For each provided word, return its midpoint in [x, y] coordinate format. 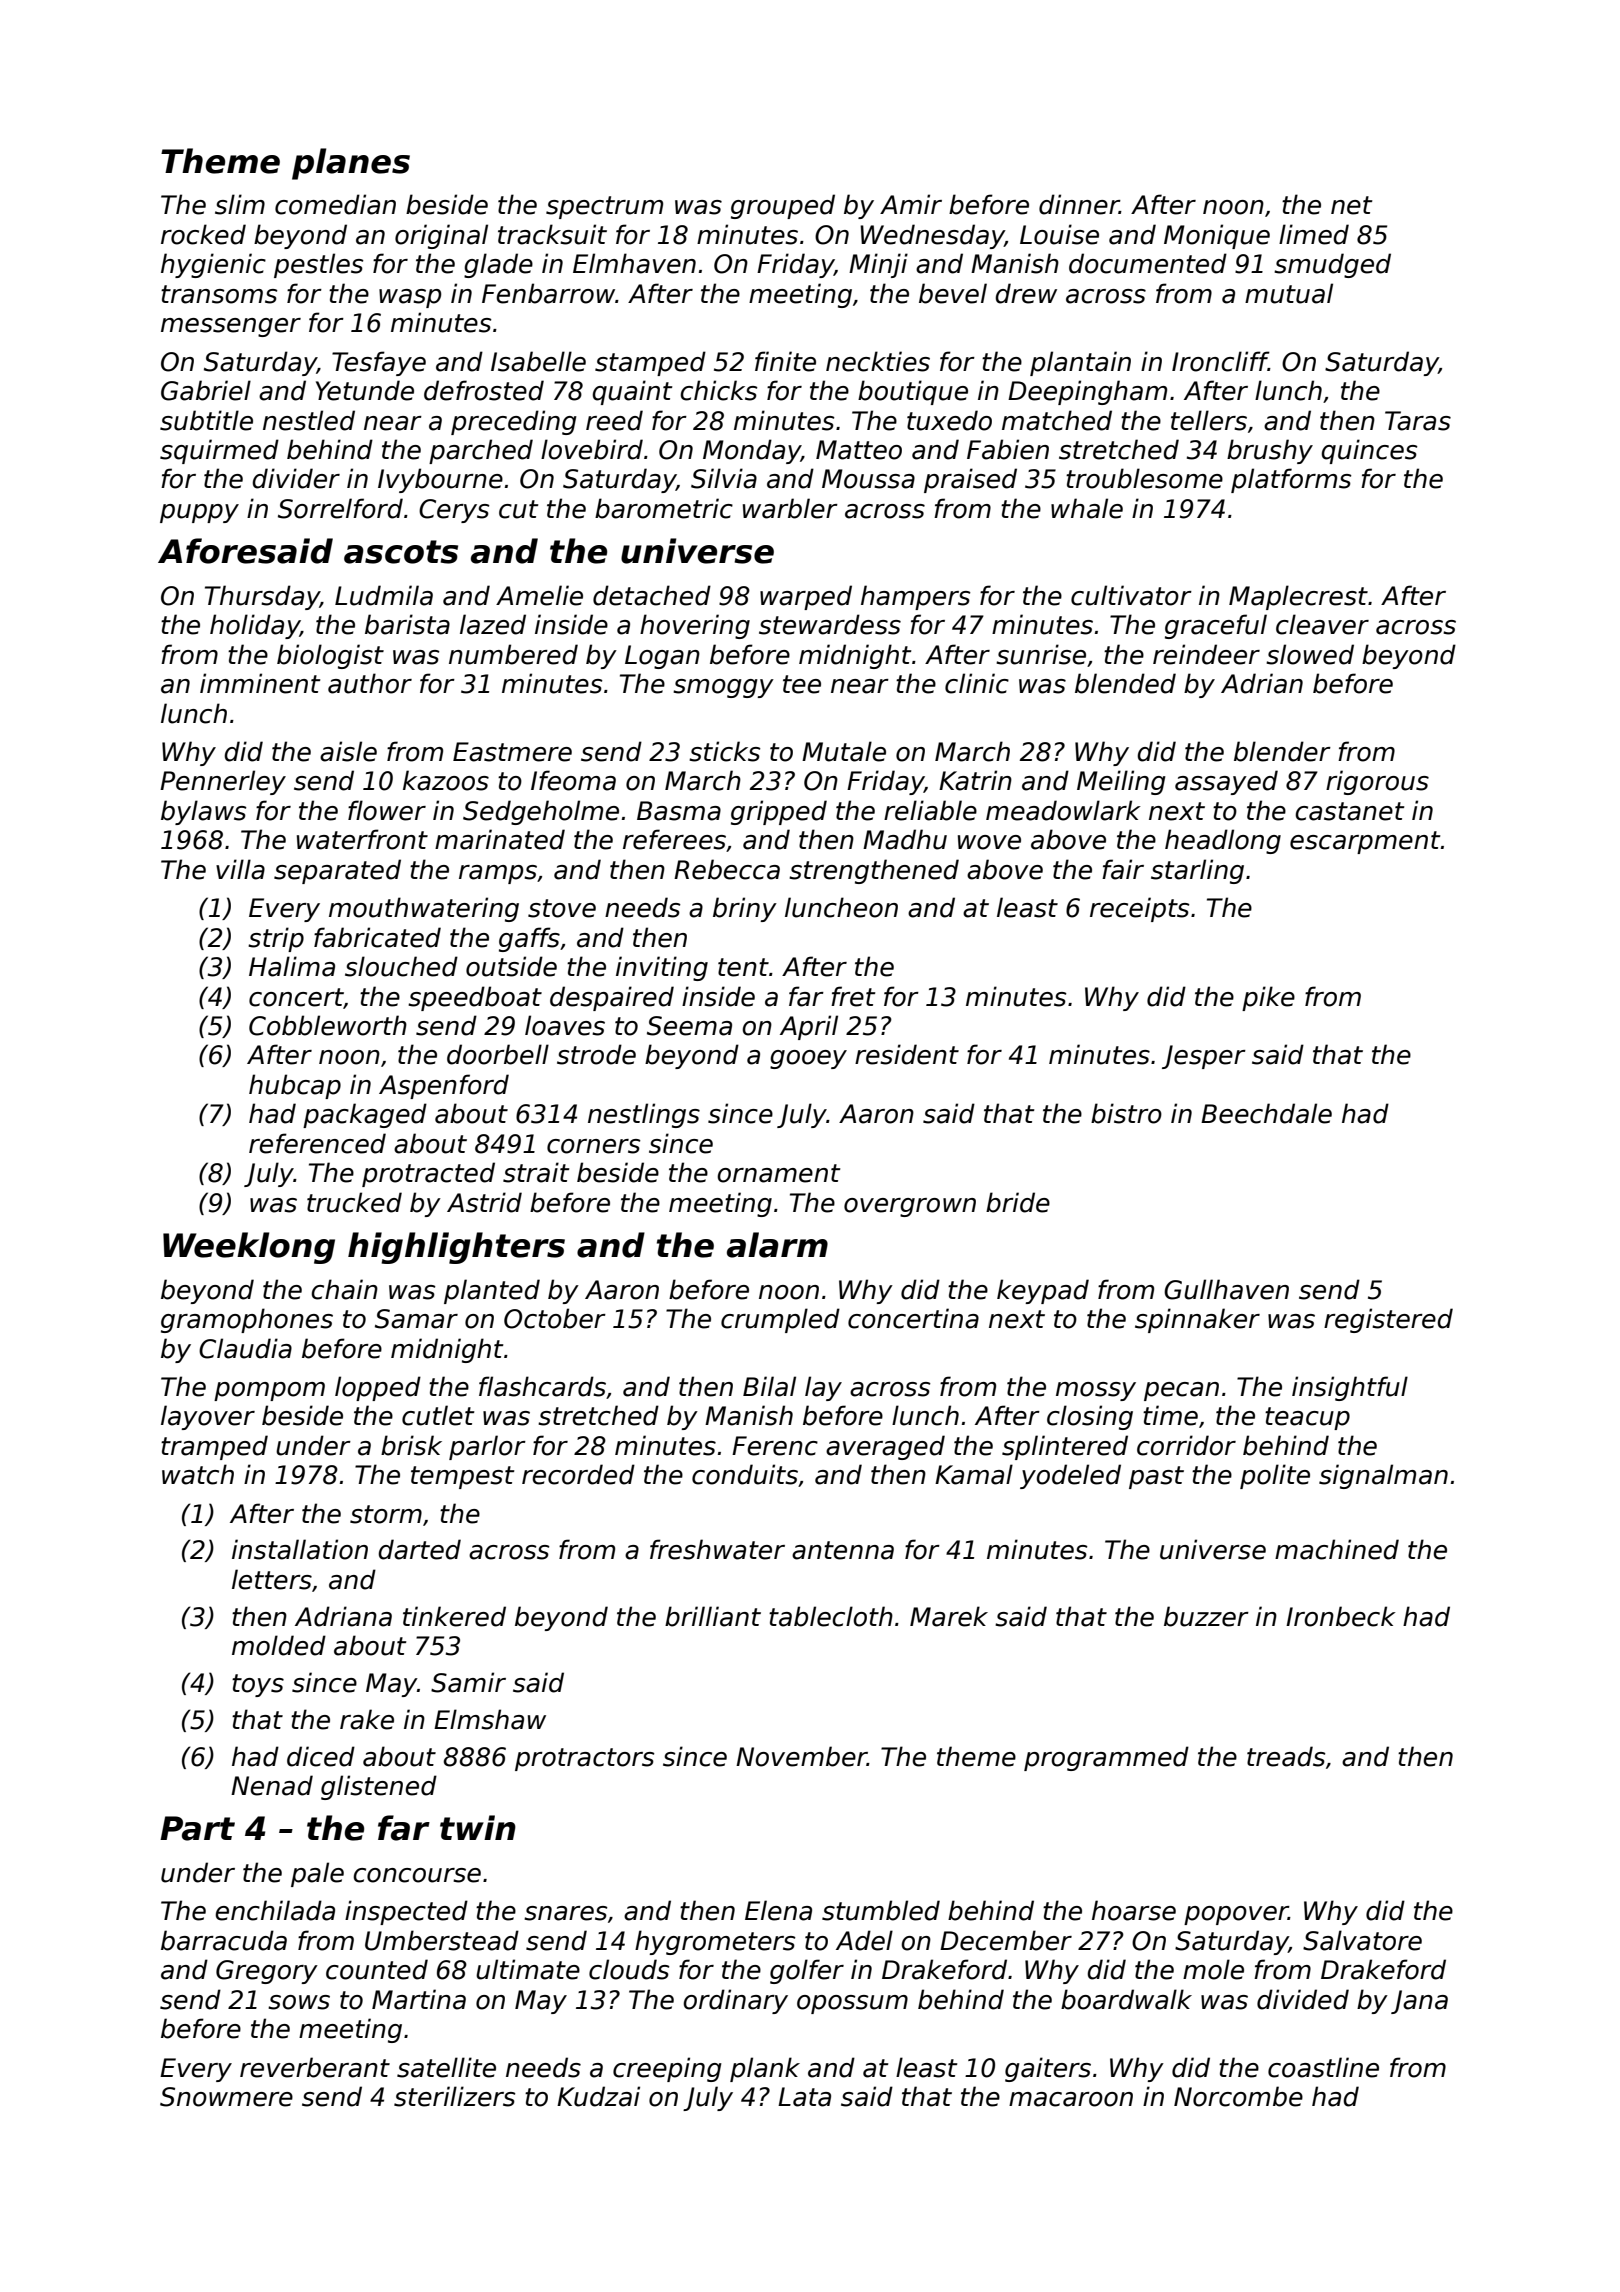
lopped [378, 1388]
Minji [878, 265]
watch [198, 1474]
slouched [401, 966]
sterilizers [455, 2096]
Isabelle [538, 361]
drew [1026, 293]
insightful [1350, 1388]
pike [1268, 998]
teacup [1307, 1418]
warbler [790, 508]
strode [596, 1054]
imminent [260, 683]
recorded [578, 1474]
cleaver [1322, 624]
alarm [777, 1245]
